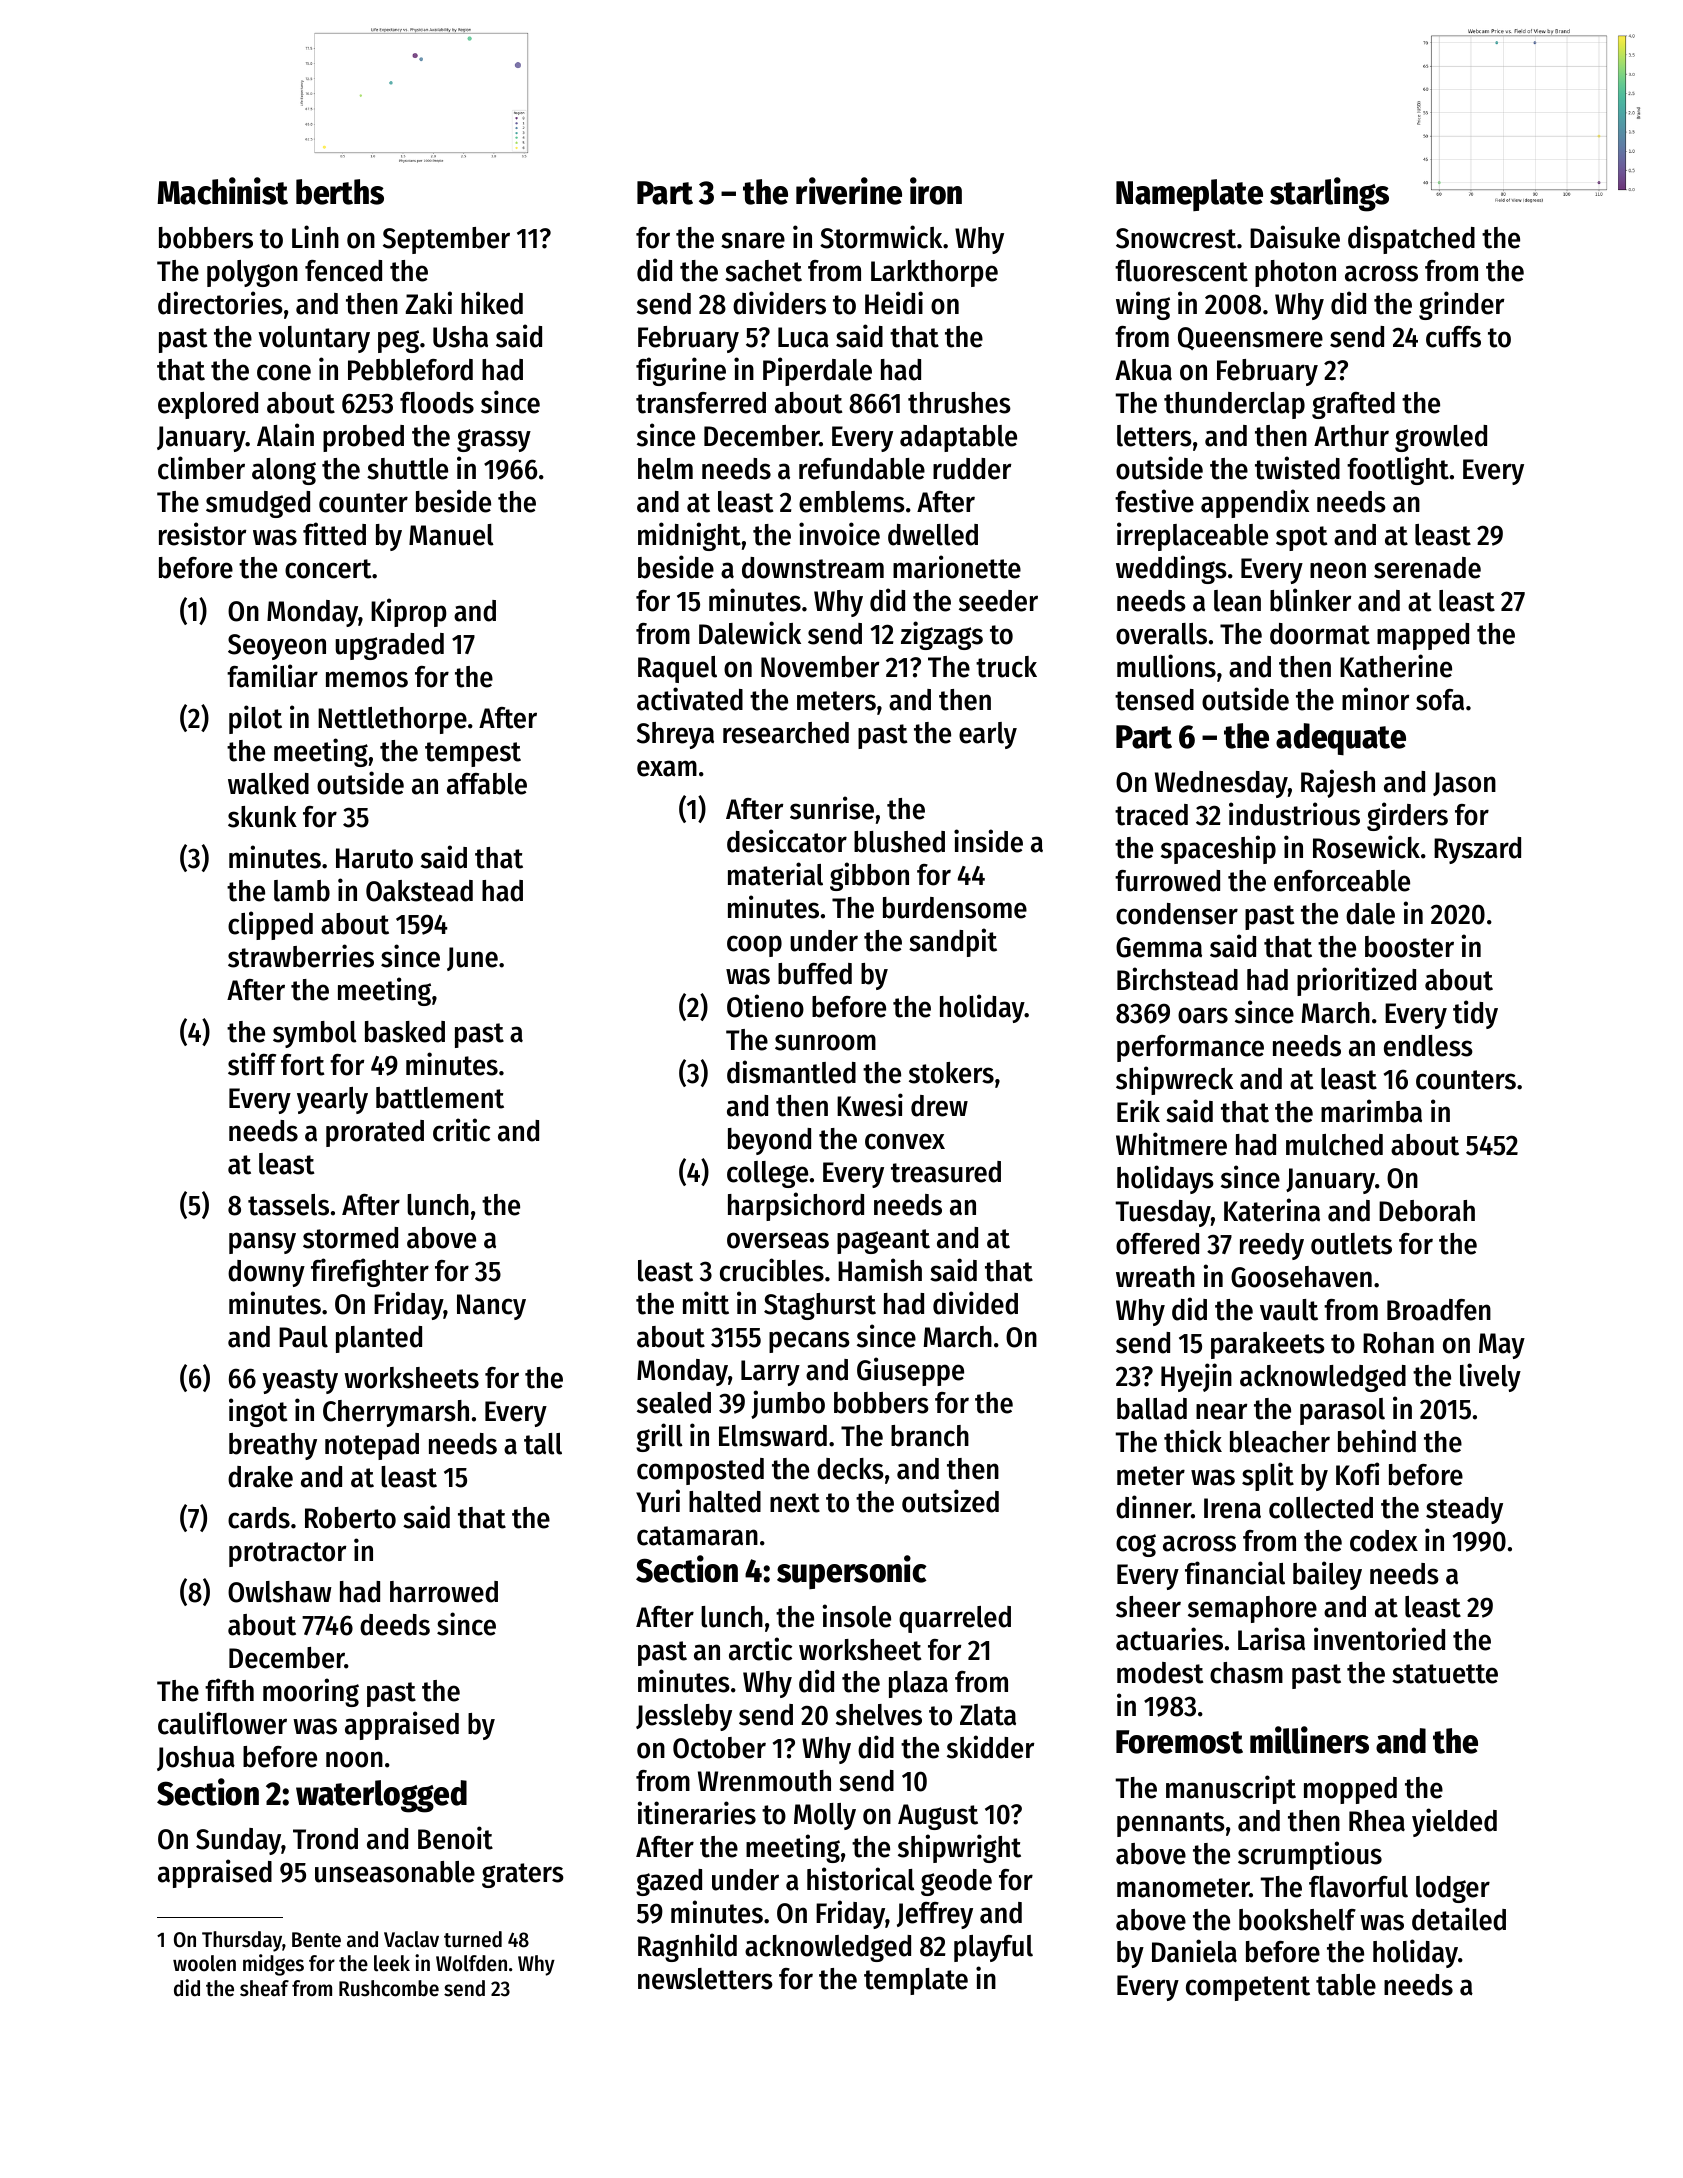 The image size is (1683, 2178). What do you see at coordinates (916, 1981) in the screenshot?
I see `template` at bounding box center [916, 1981].
